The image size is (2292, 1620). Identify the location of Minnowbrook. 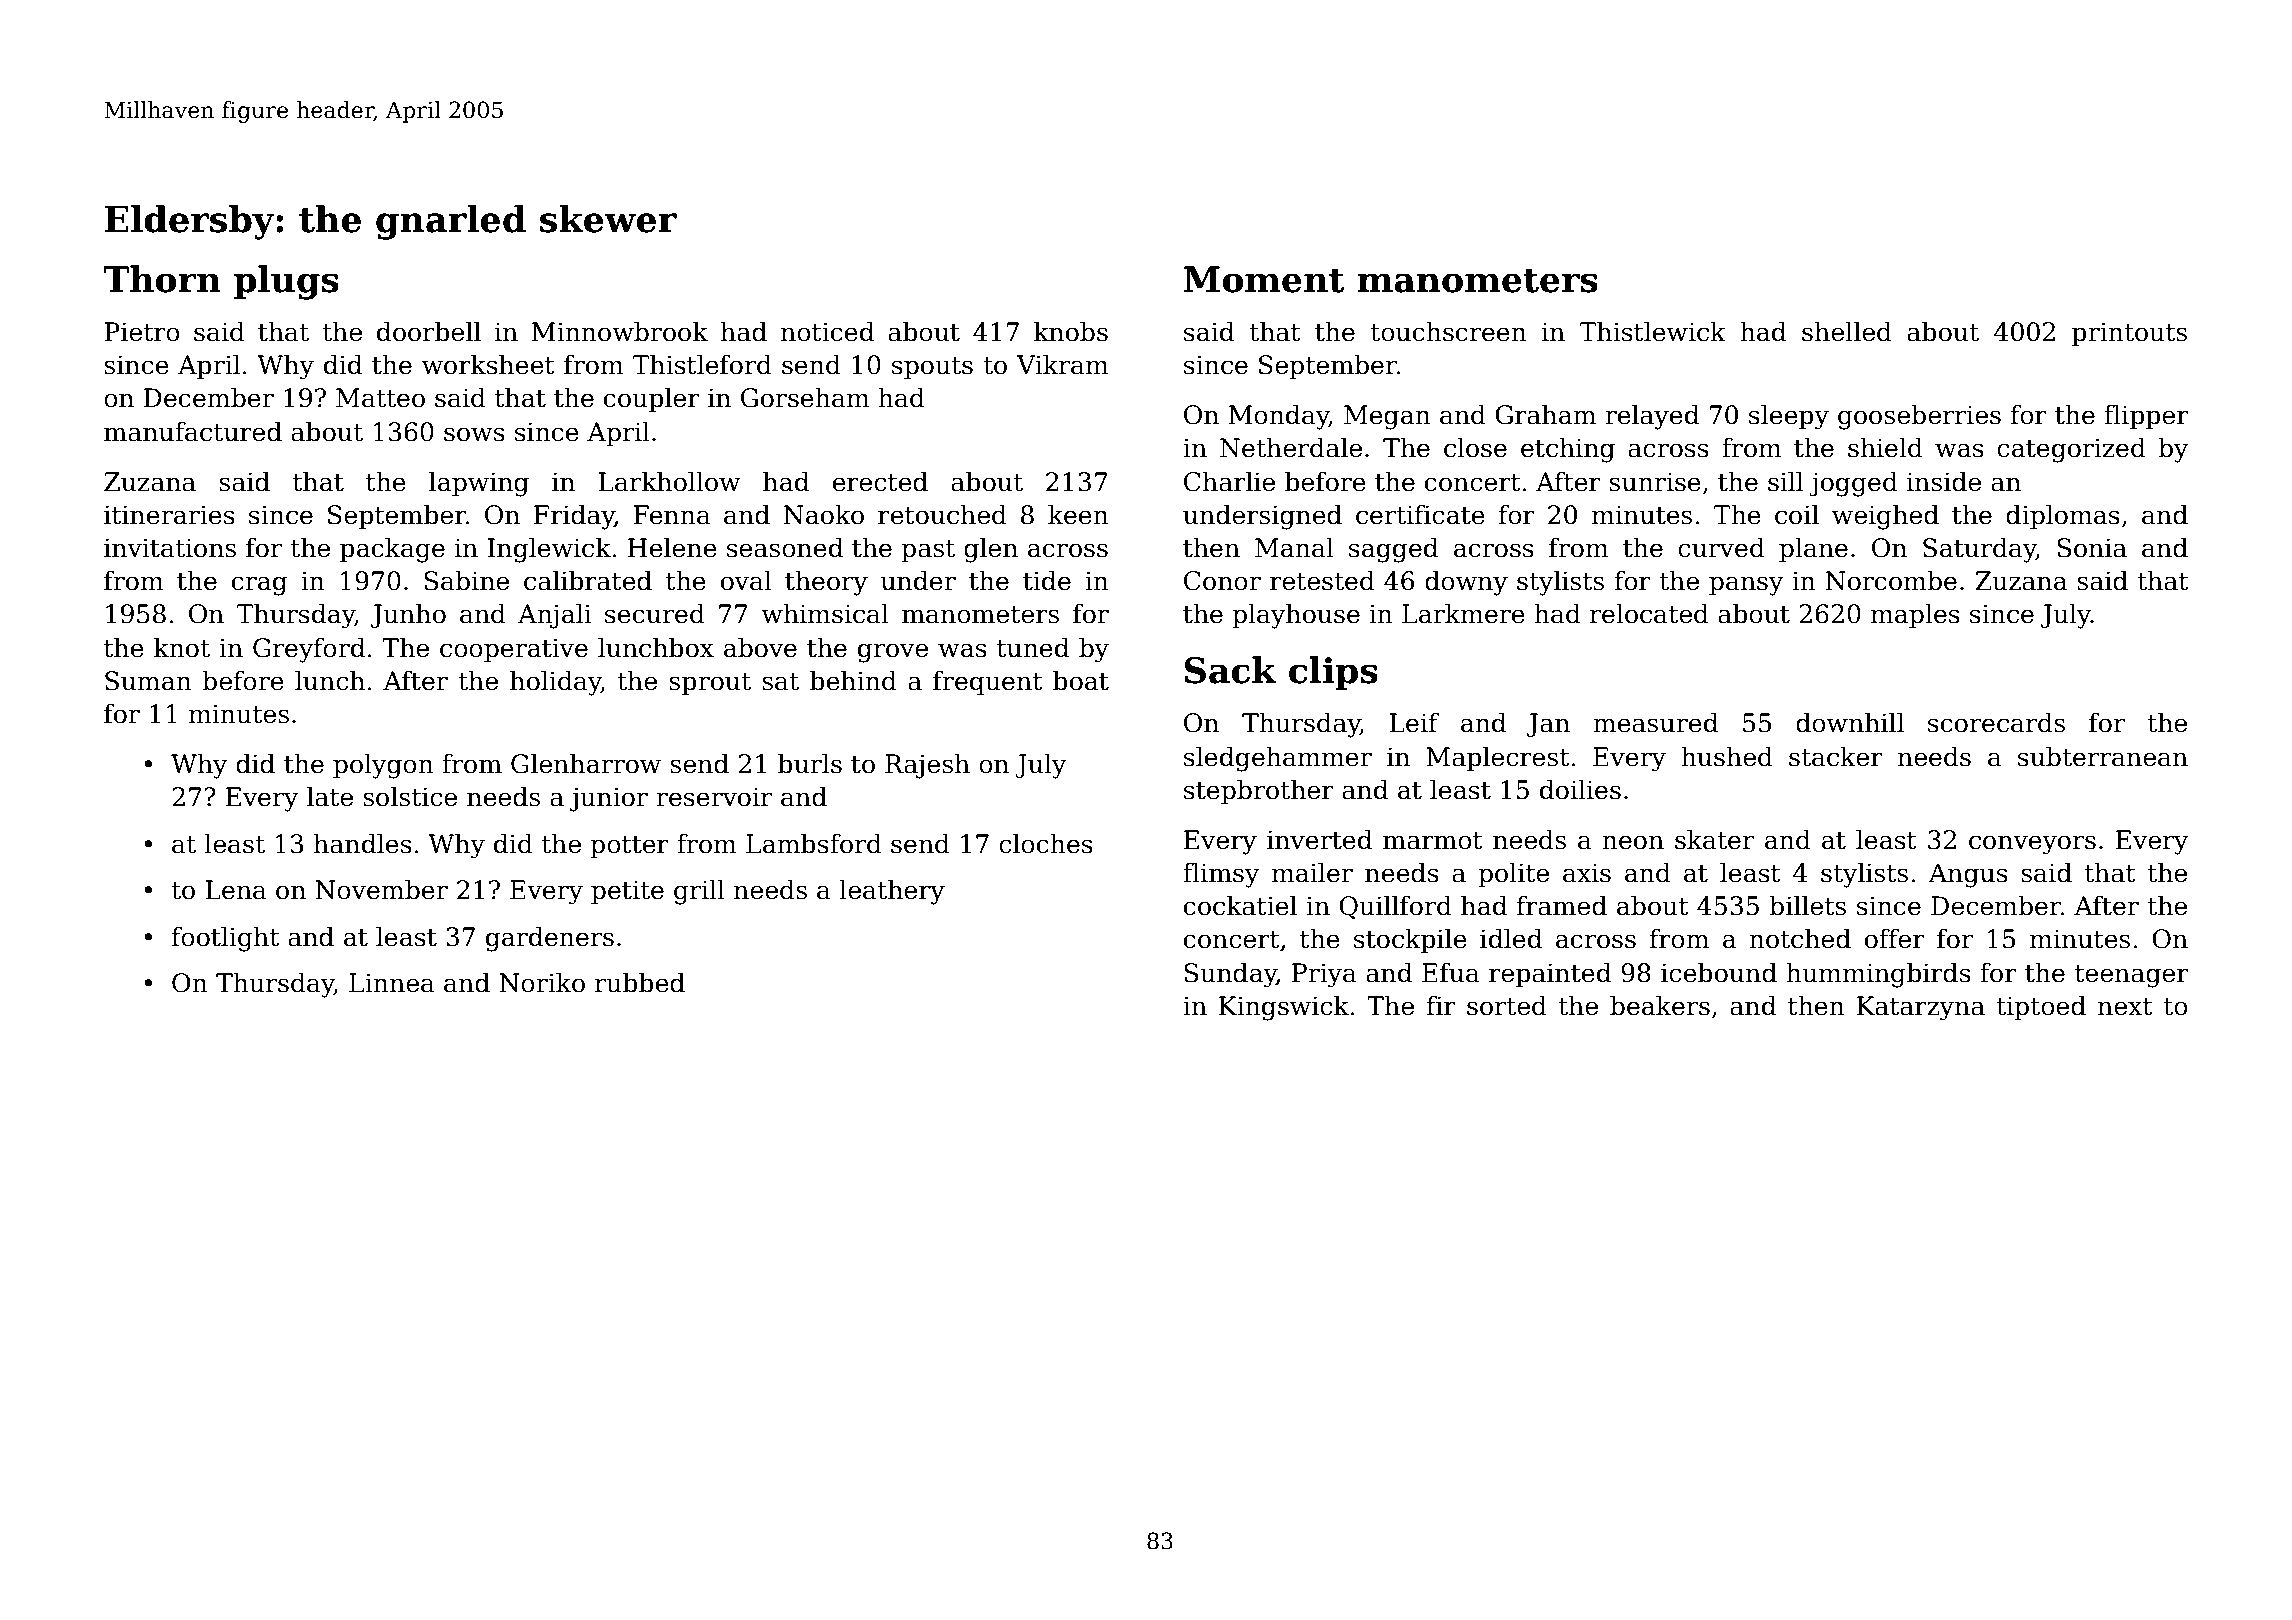
(620, 331).
